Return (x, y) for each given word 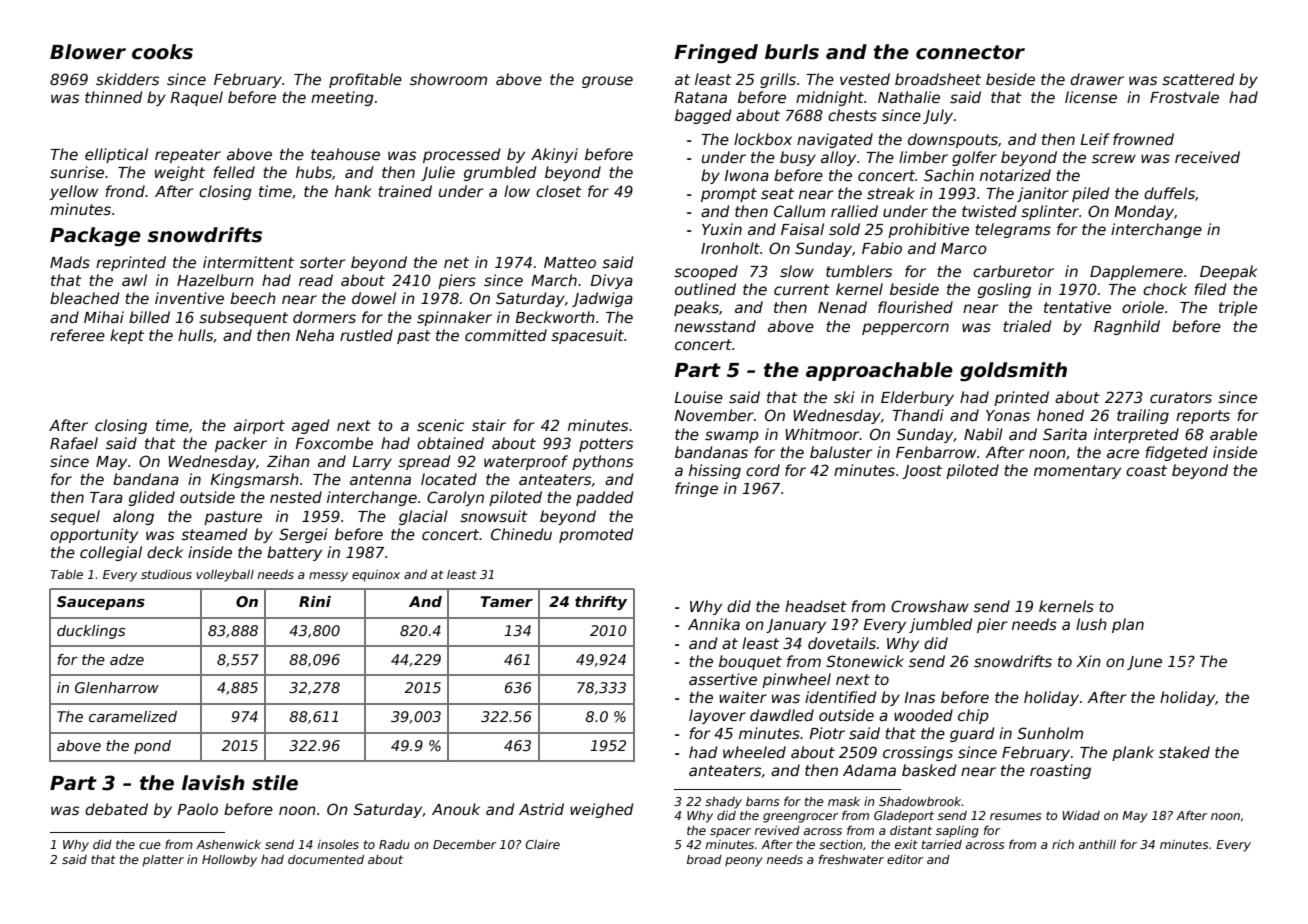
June (1144, 663)
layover (717, 716)
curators (1181, 397)
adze (127, 659)
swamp (732, 437)
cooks (162, 52)
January (796, 626)
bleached (84, 298)
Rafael (74, 443)
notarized (1015, 175)
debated (116, 809)
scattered (1198, 79)
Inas (919, 697)
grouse (607, 82)
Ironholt (730, 248)
